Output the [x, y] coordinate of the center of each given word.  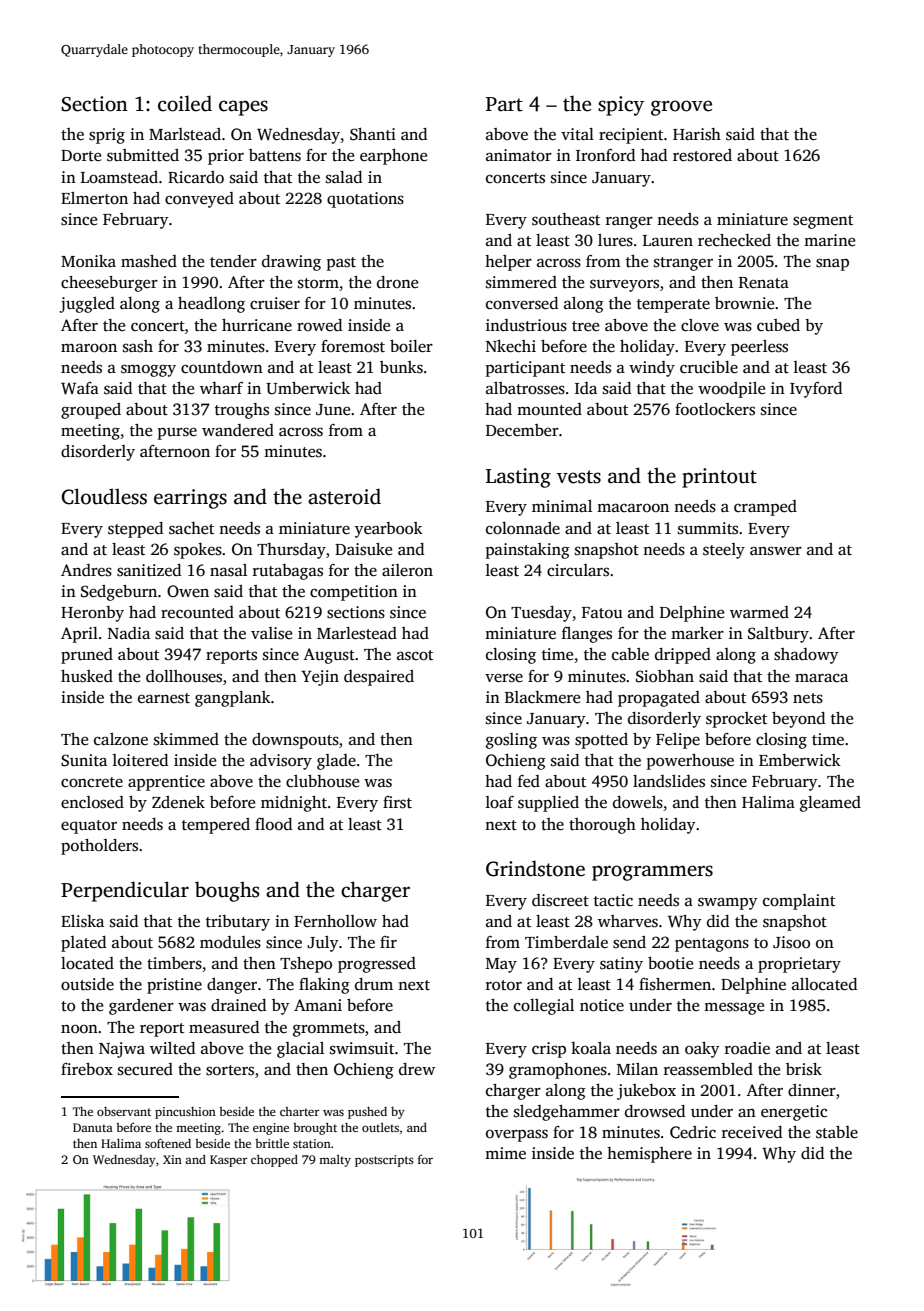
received [752, 1132]
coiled [185, 103]
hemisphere [649, 1155]
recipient [631, 136]
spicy [621, 106]
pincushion [185, 1113]
